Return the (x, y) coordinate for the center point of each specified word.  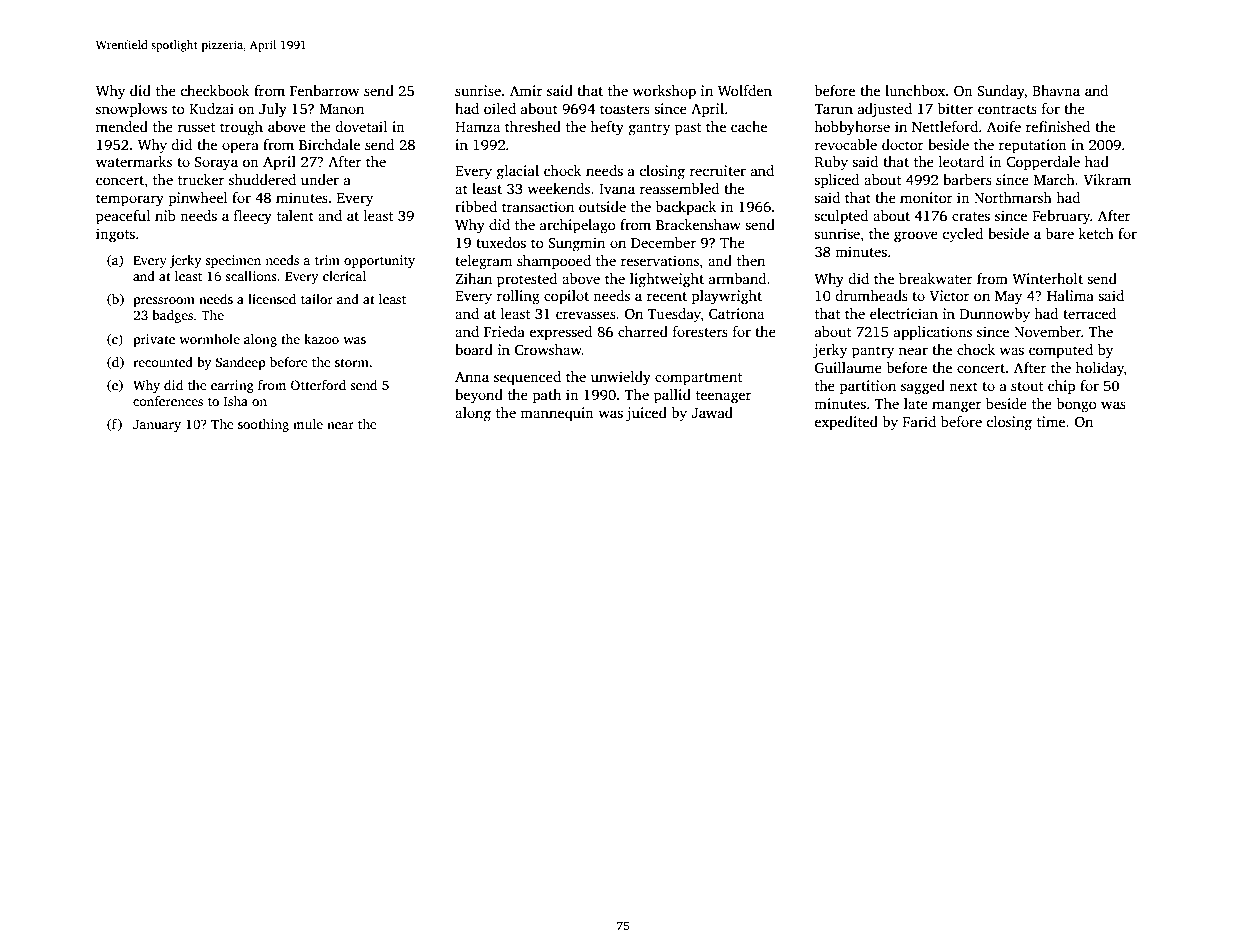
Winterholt (1047, 278)
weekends (558, 188)
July (273, 110)
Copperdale (1043, 163)
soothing (263, 425)
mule (308, 424)
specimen (233, 261)
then (751, 260)
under (320, 179)
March (1054, 179)
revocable (845, 144)
